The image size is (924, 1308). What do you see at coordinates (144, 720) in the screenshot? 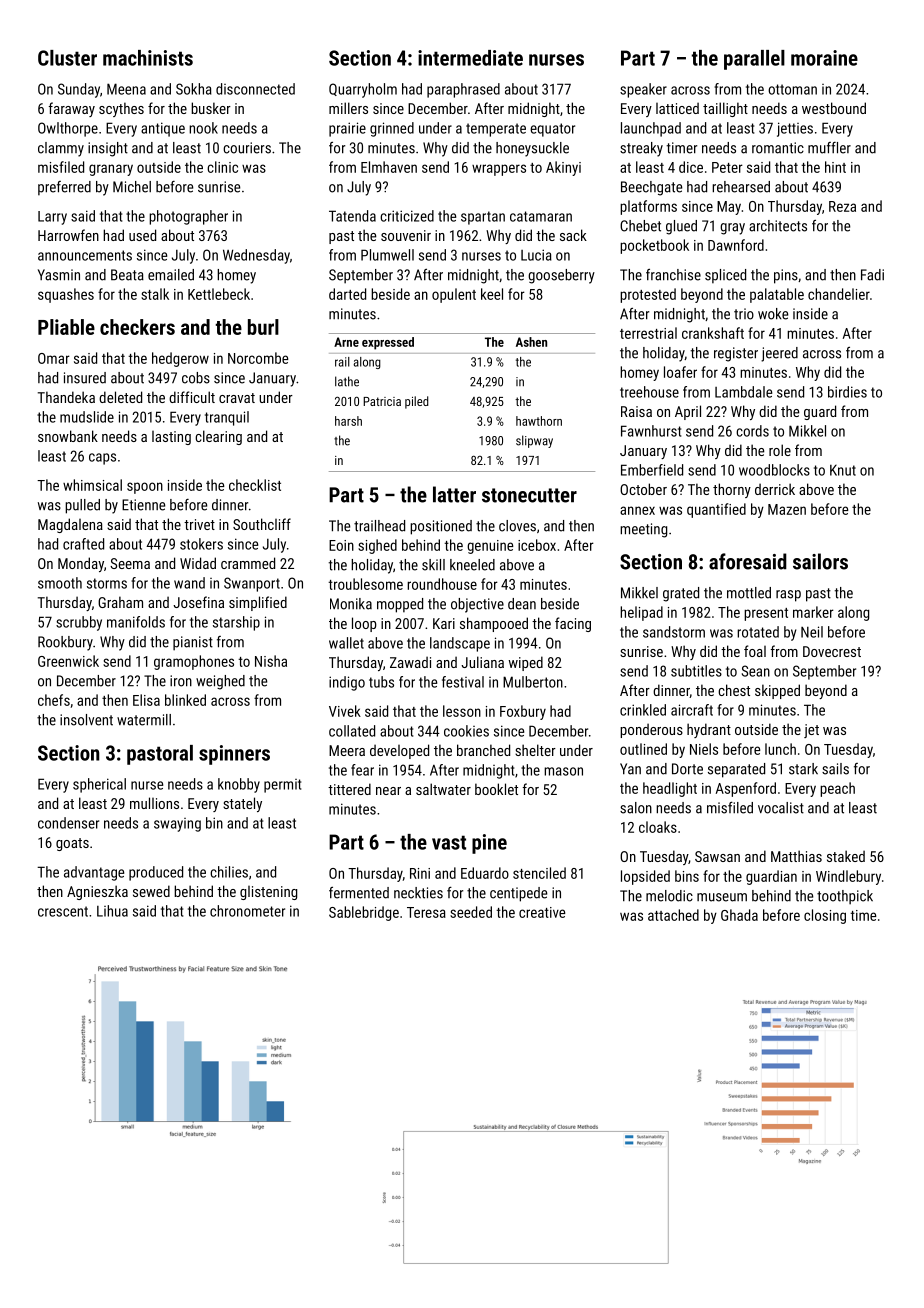
I see `watermill` at bounding box center [144, 720].
